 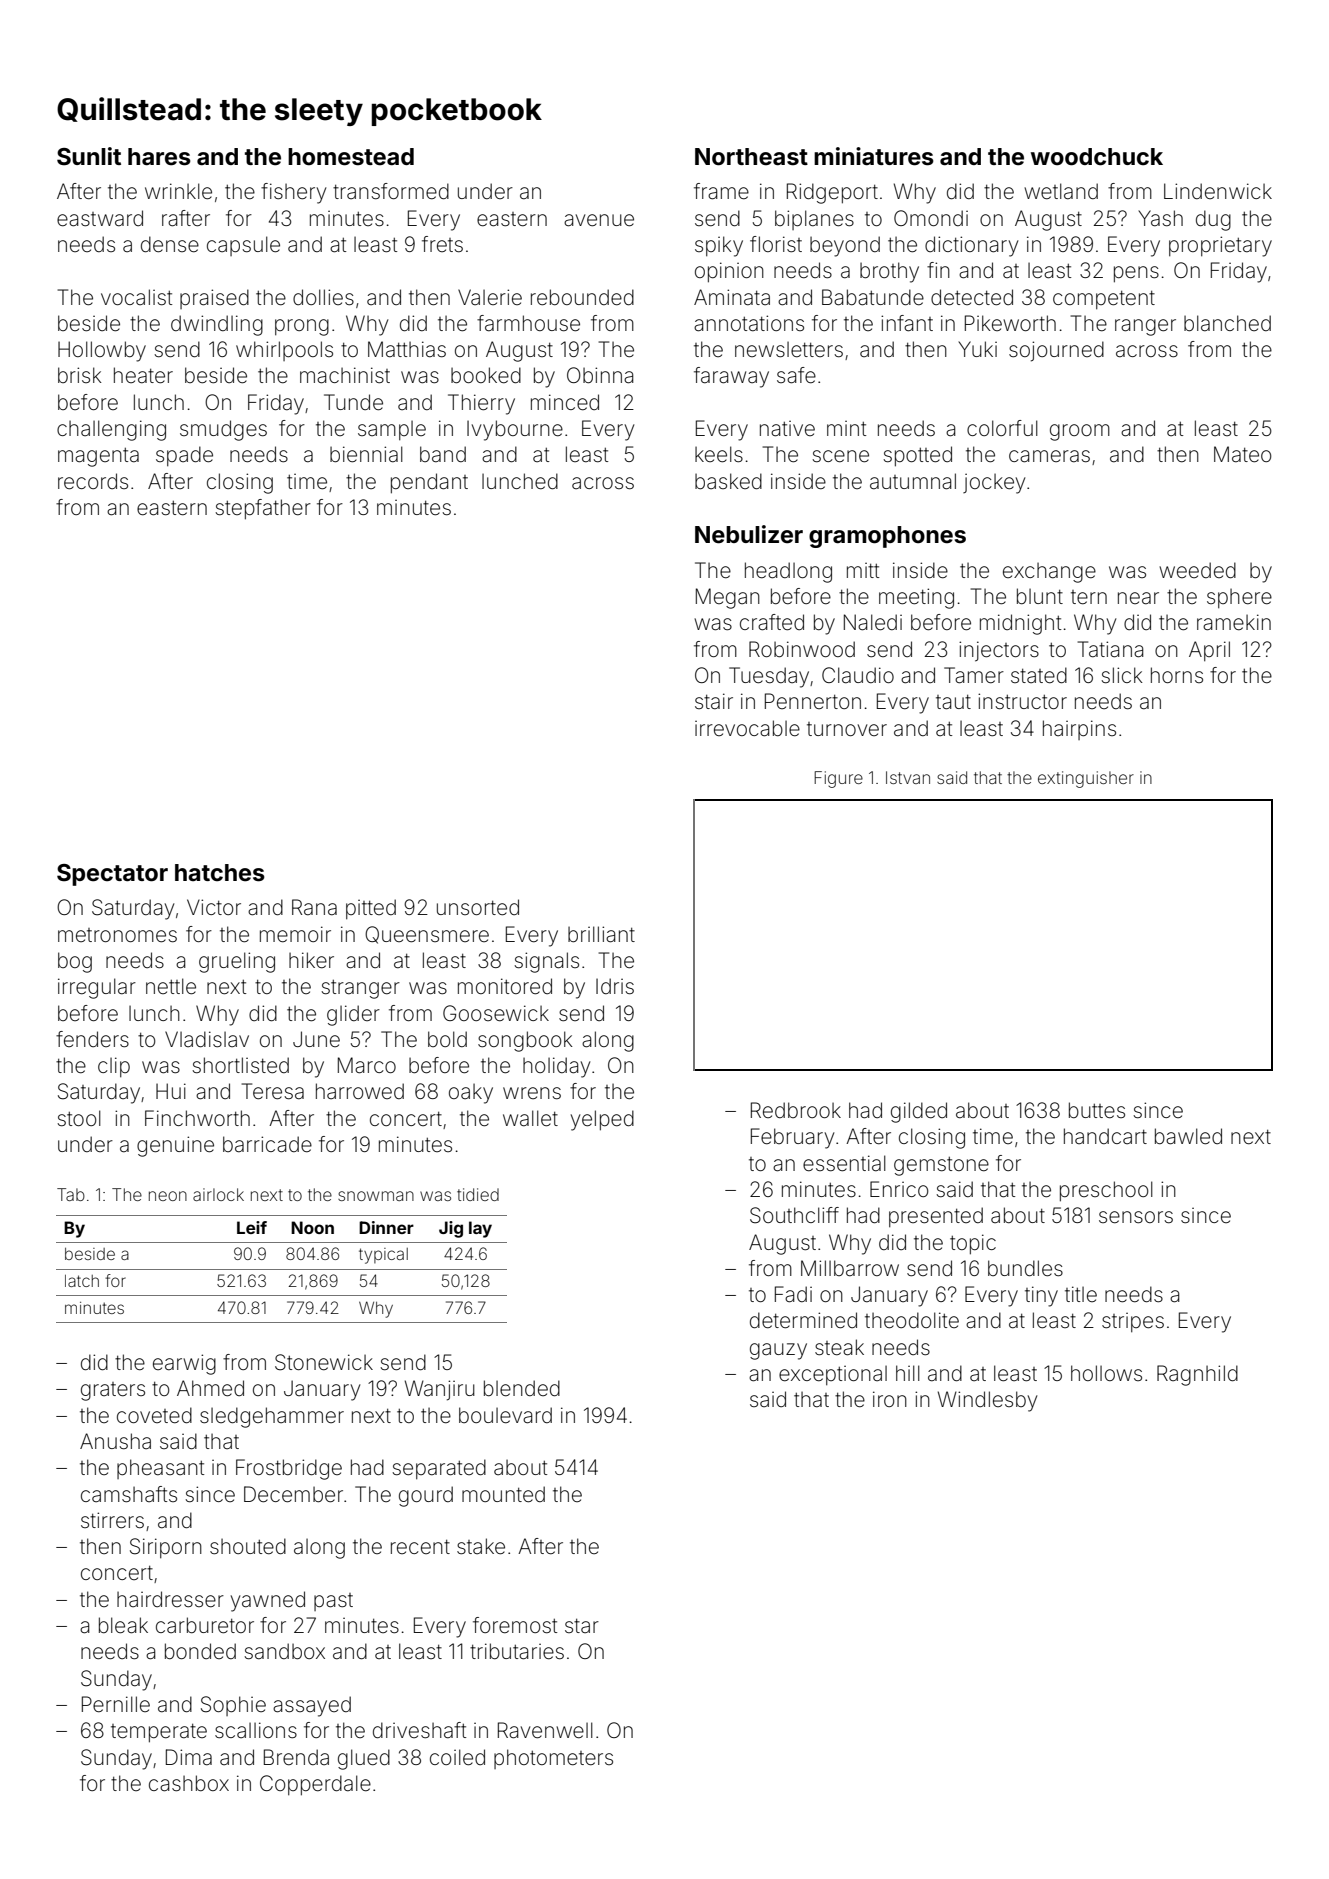 I want to click on essential, so click(x=844, y=1163).
